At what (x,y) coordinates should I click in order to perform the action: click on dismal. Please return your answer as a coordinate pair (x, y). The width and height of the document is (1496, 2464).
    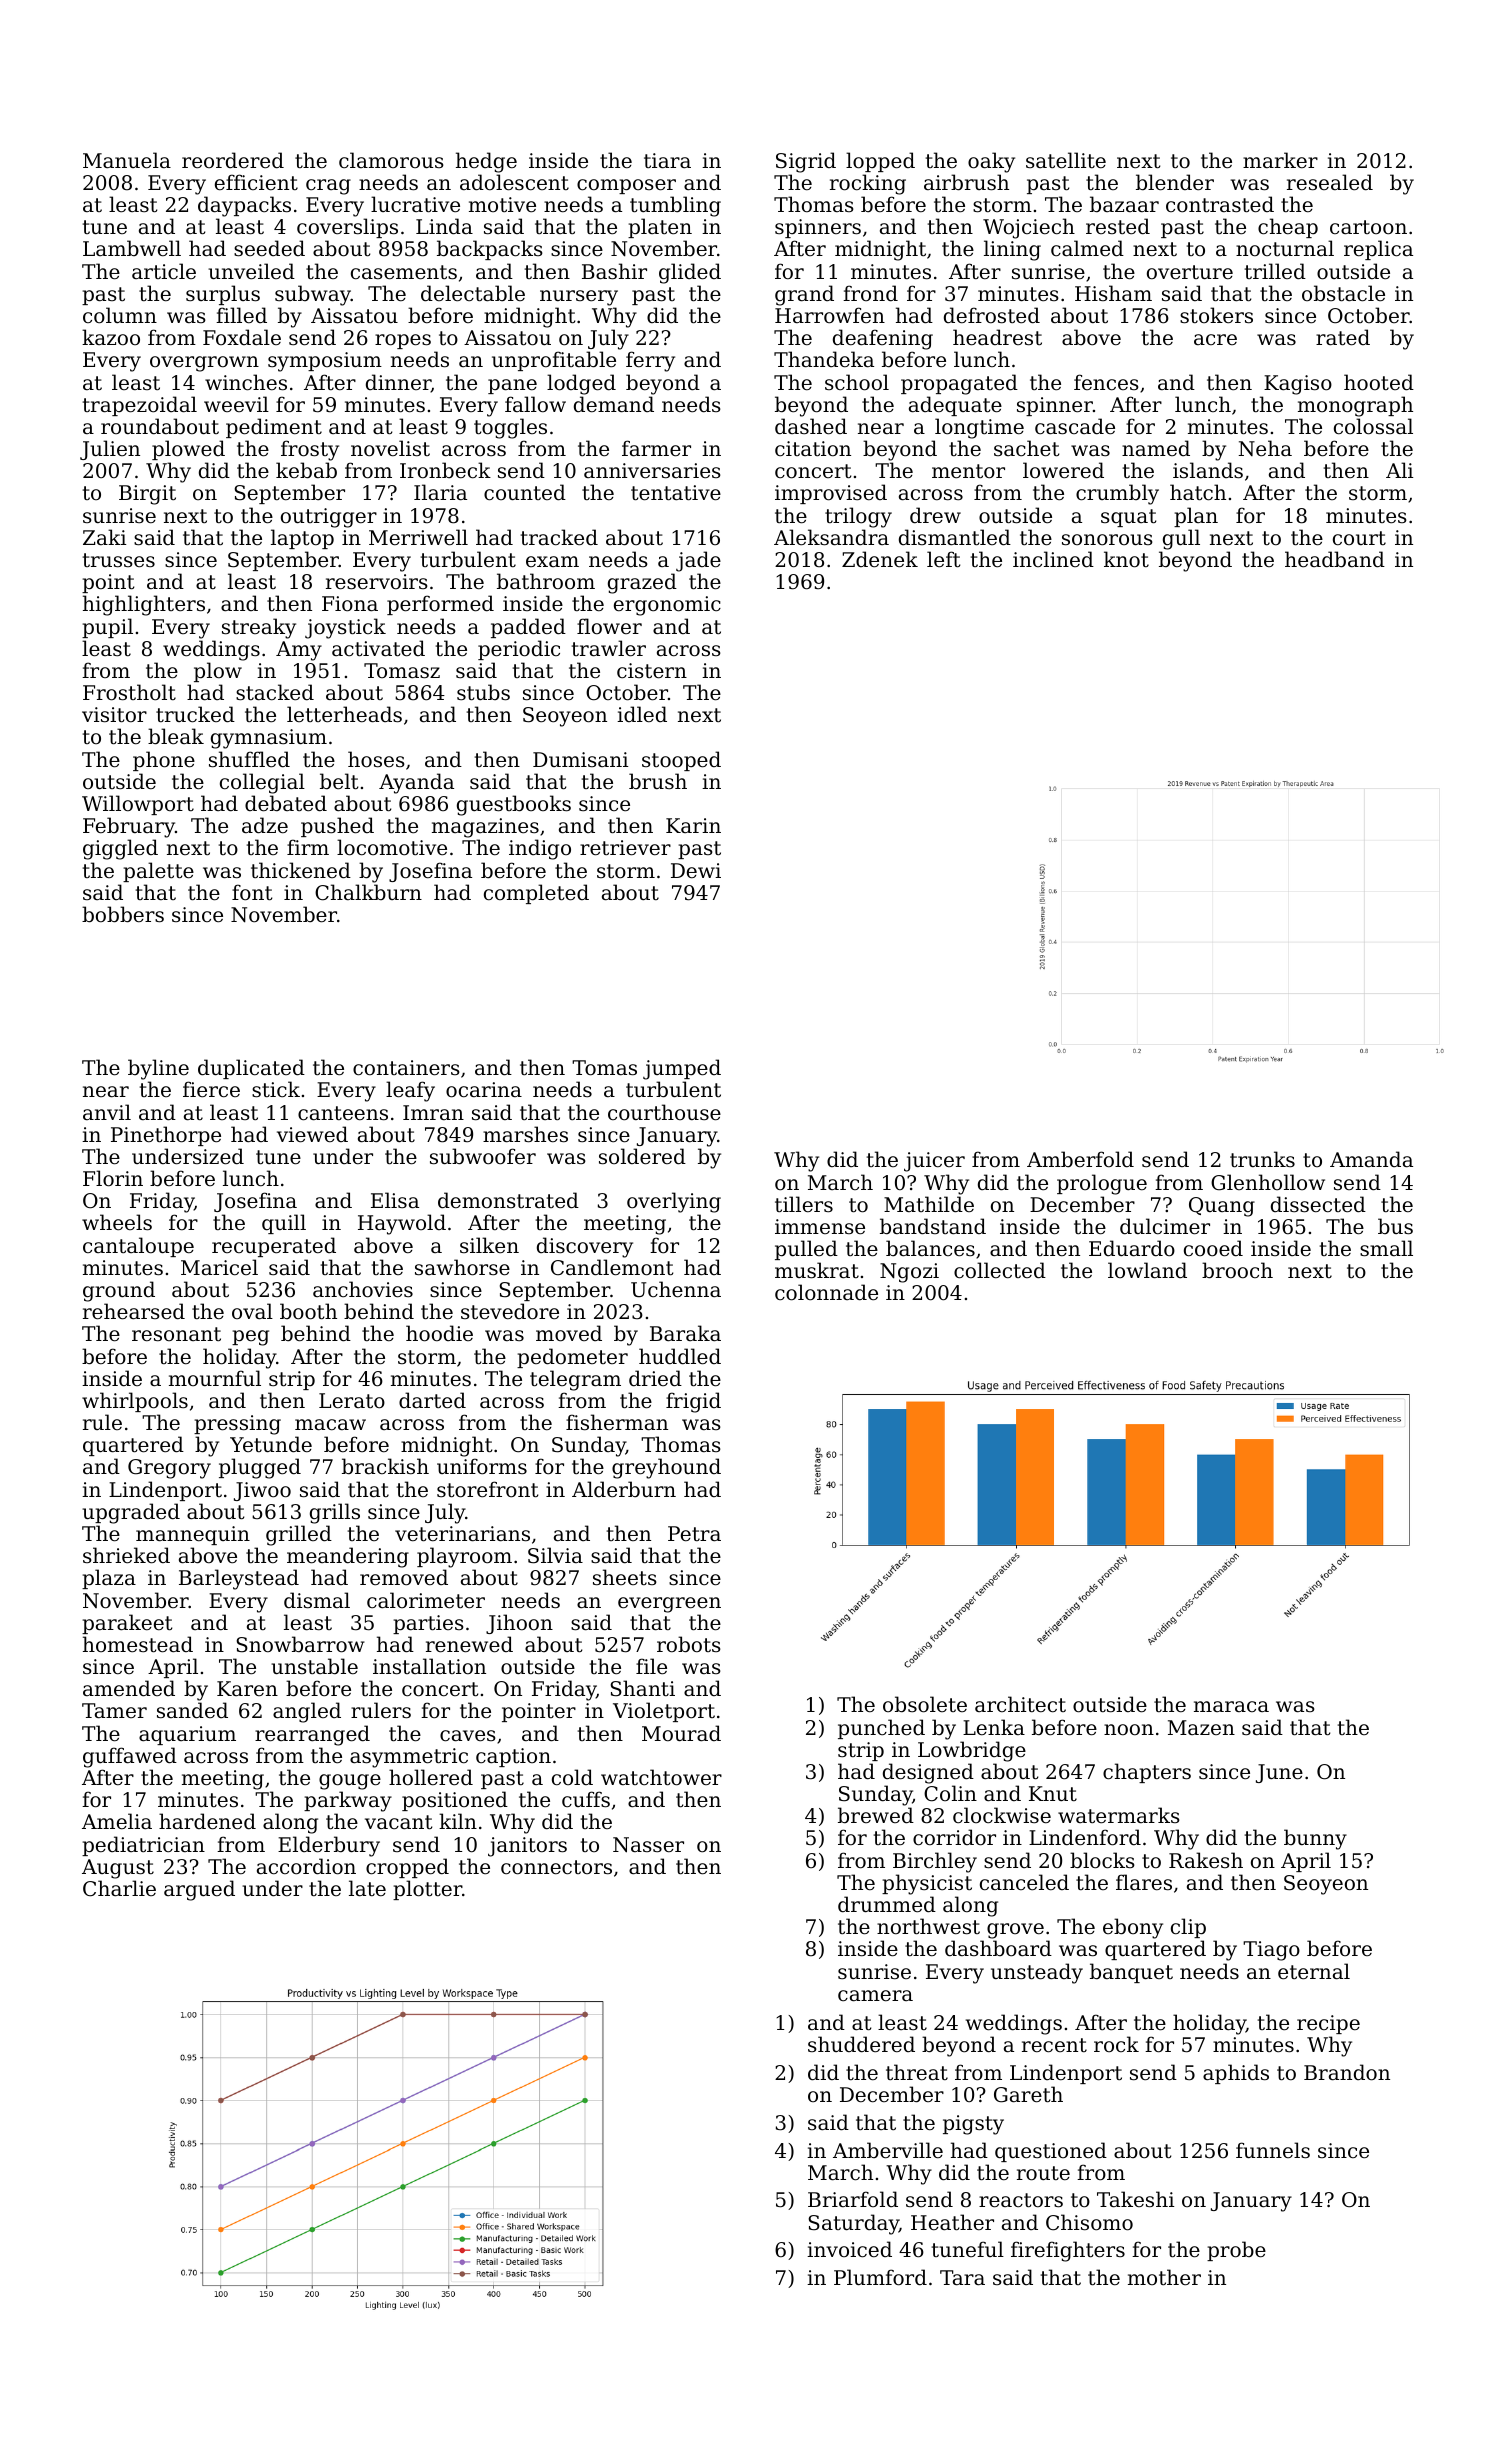
    Looking at the image, I should click on (317, 1600).
